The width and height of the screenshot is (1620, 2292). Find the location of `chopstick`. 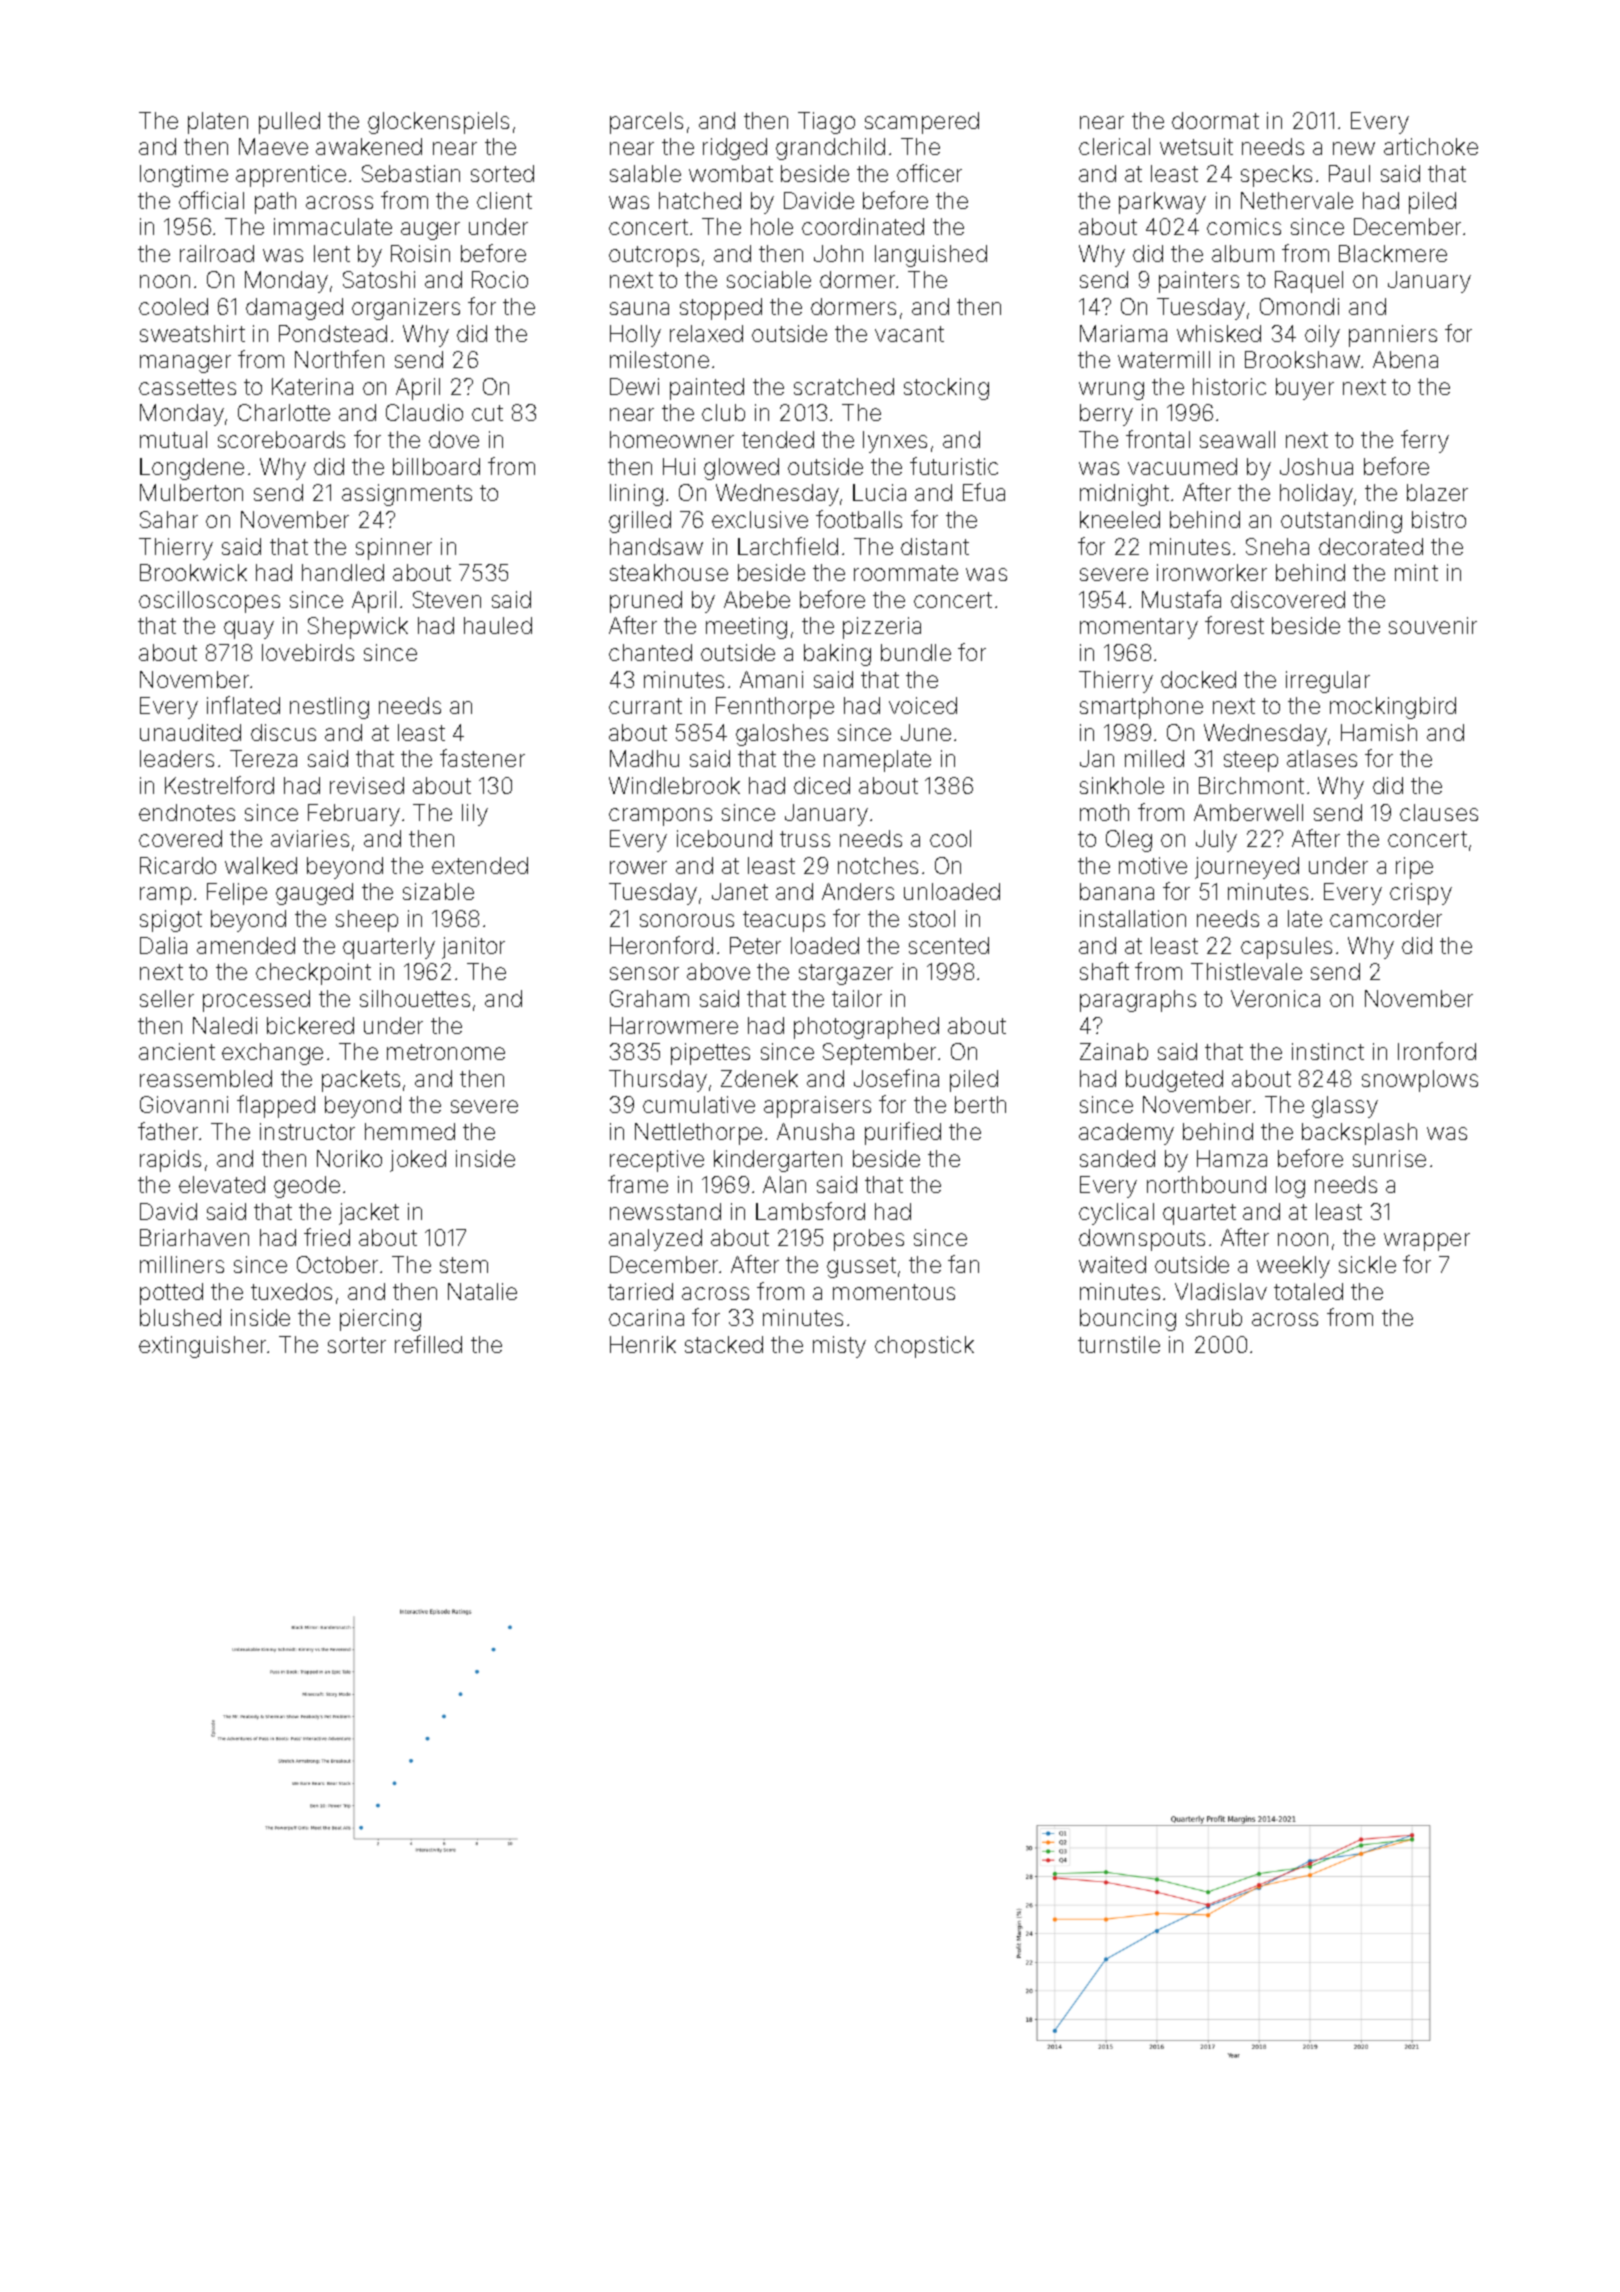

chopstick is located at coordinates (924, 1347).
